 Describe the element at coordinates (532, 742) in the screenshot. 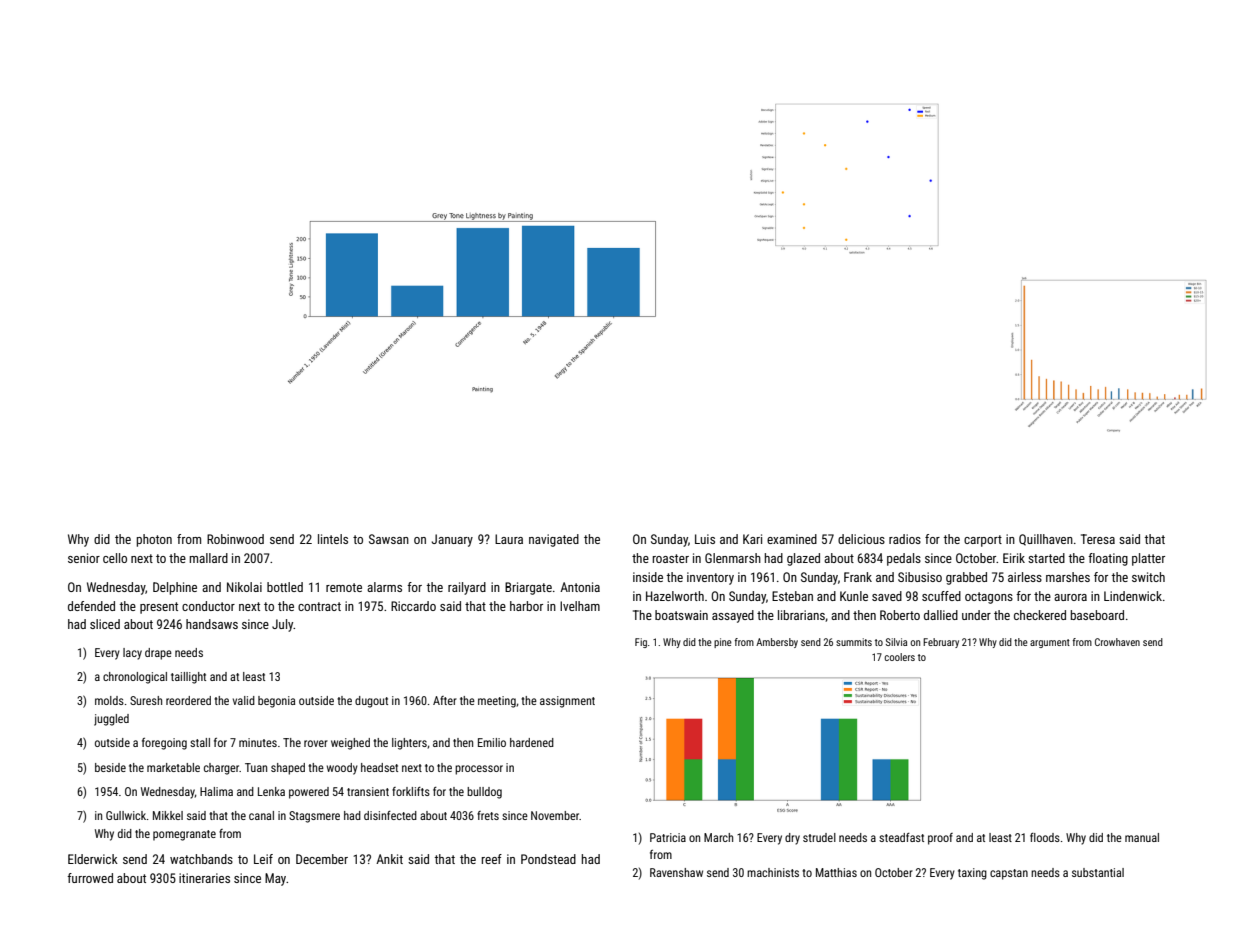

I see `hardened` at that location.
